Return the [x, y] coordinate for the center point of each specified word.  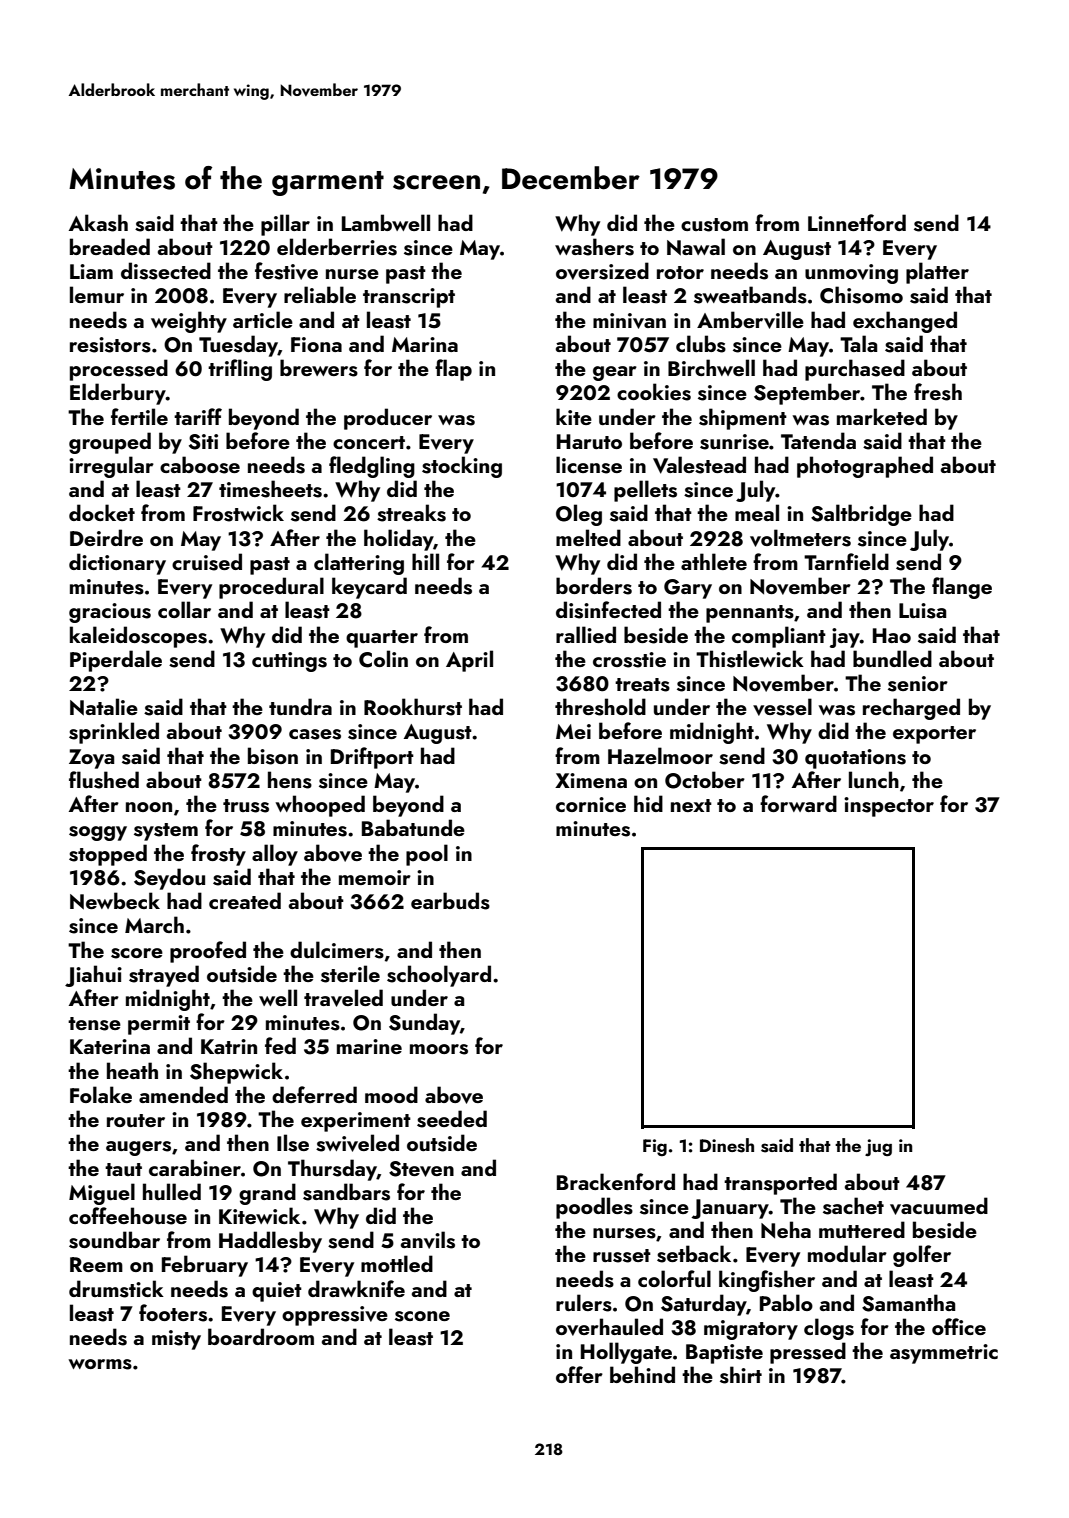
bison [273, 756]
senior [918, 684]
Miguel [102, 1194]
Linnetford [857, 222]
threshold [600, 707]
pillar [285, 225]
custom [714, 225]
